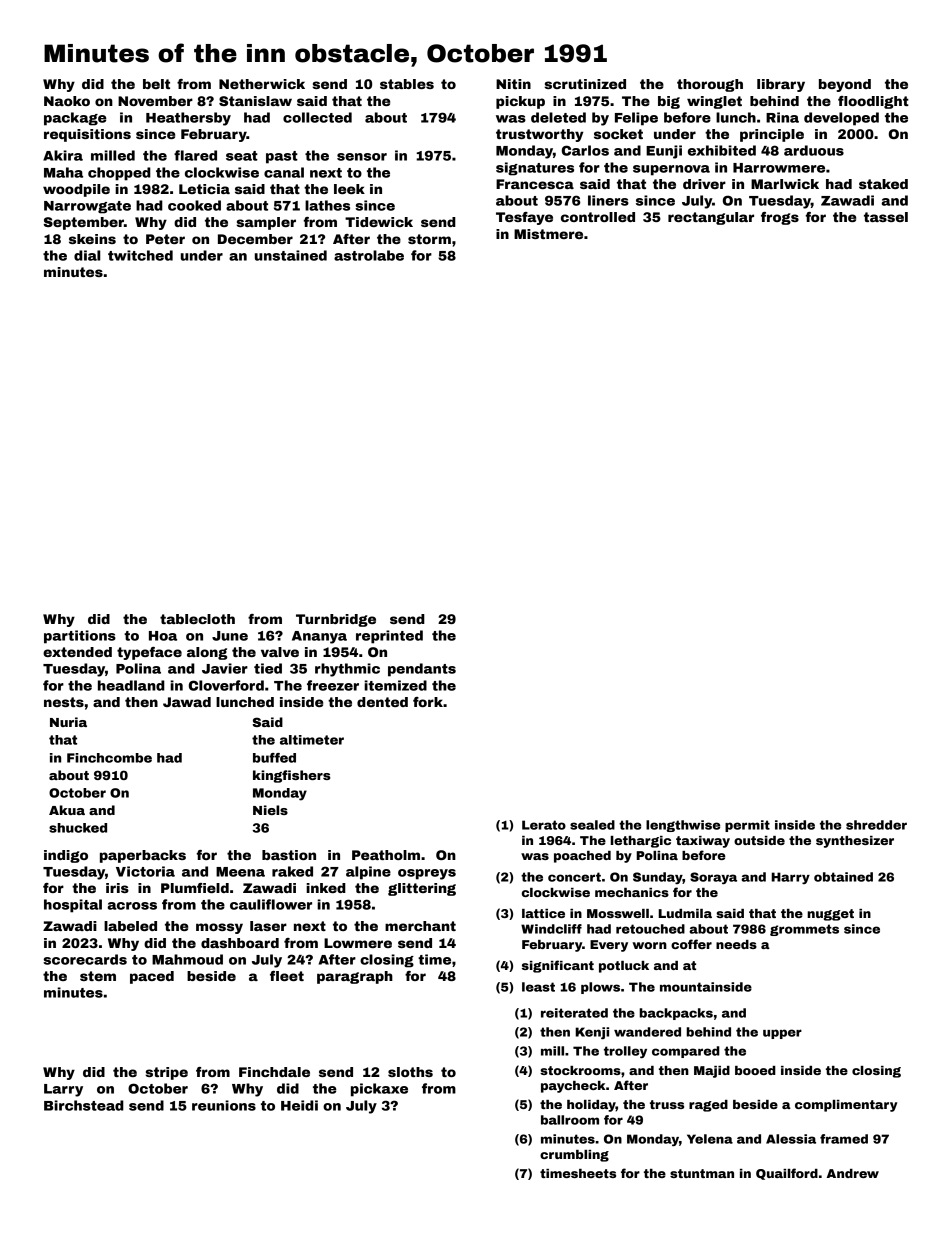 Image resolution: width=952 pixels, height=1233 pixels. Describe the element at coordinates (299, 1105) in the screenshot. I see `Heidi` at that location.
